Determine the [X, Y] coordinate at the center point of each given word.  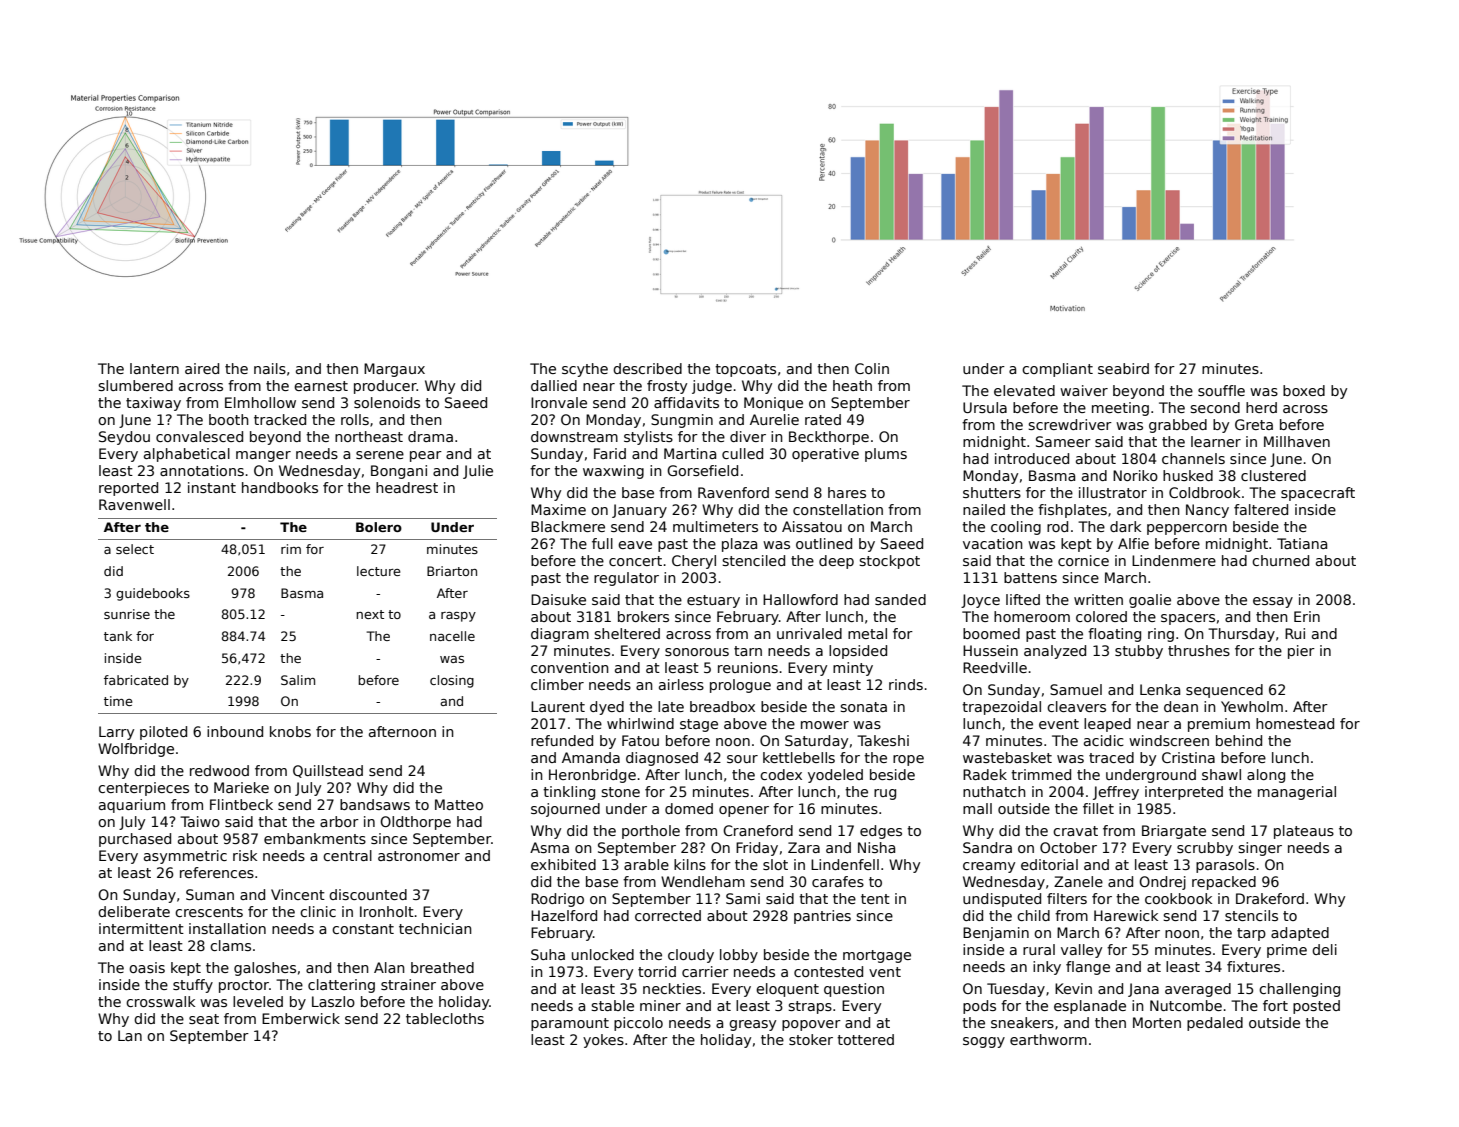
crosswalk [160, 1001]
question [854, 990]
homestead [1295, 723]
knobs [290, 731]
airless [681, 684]
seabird [1123, 368]
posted [1316, 1007]
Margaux [394, 370]
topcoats [745, 370]
